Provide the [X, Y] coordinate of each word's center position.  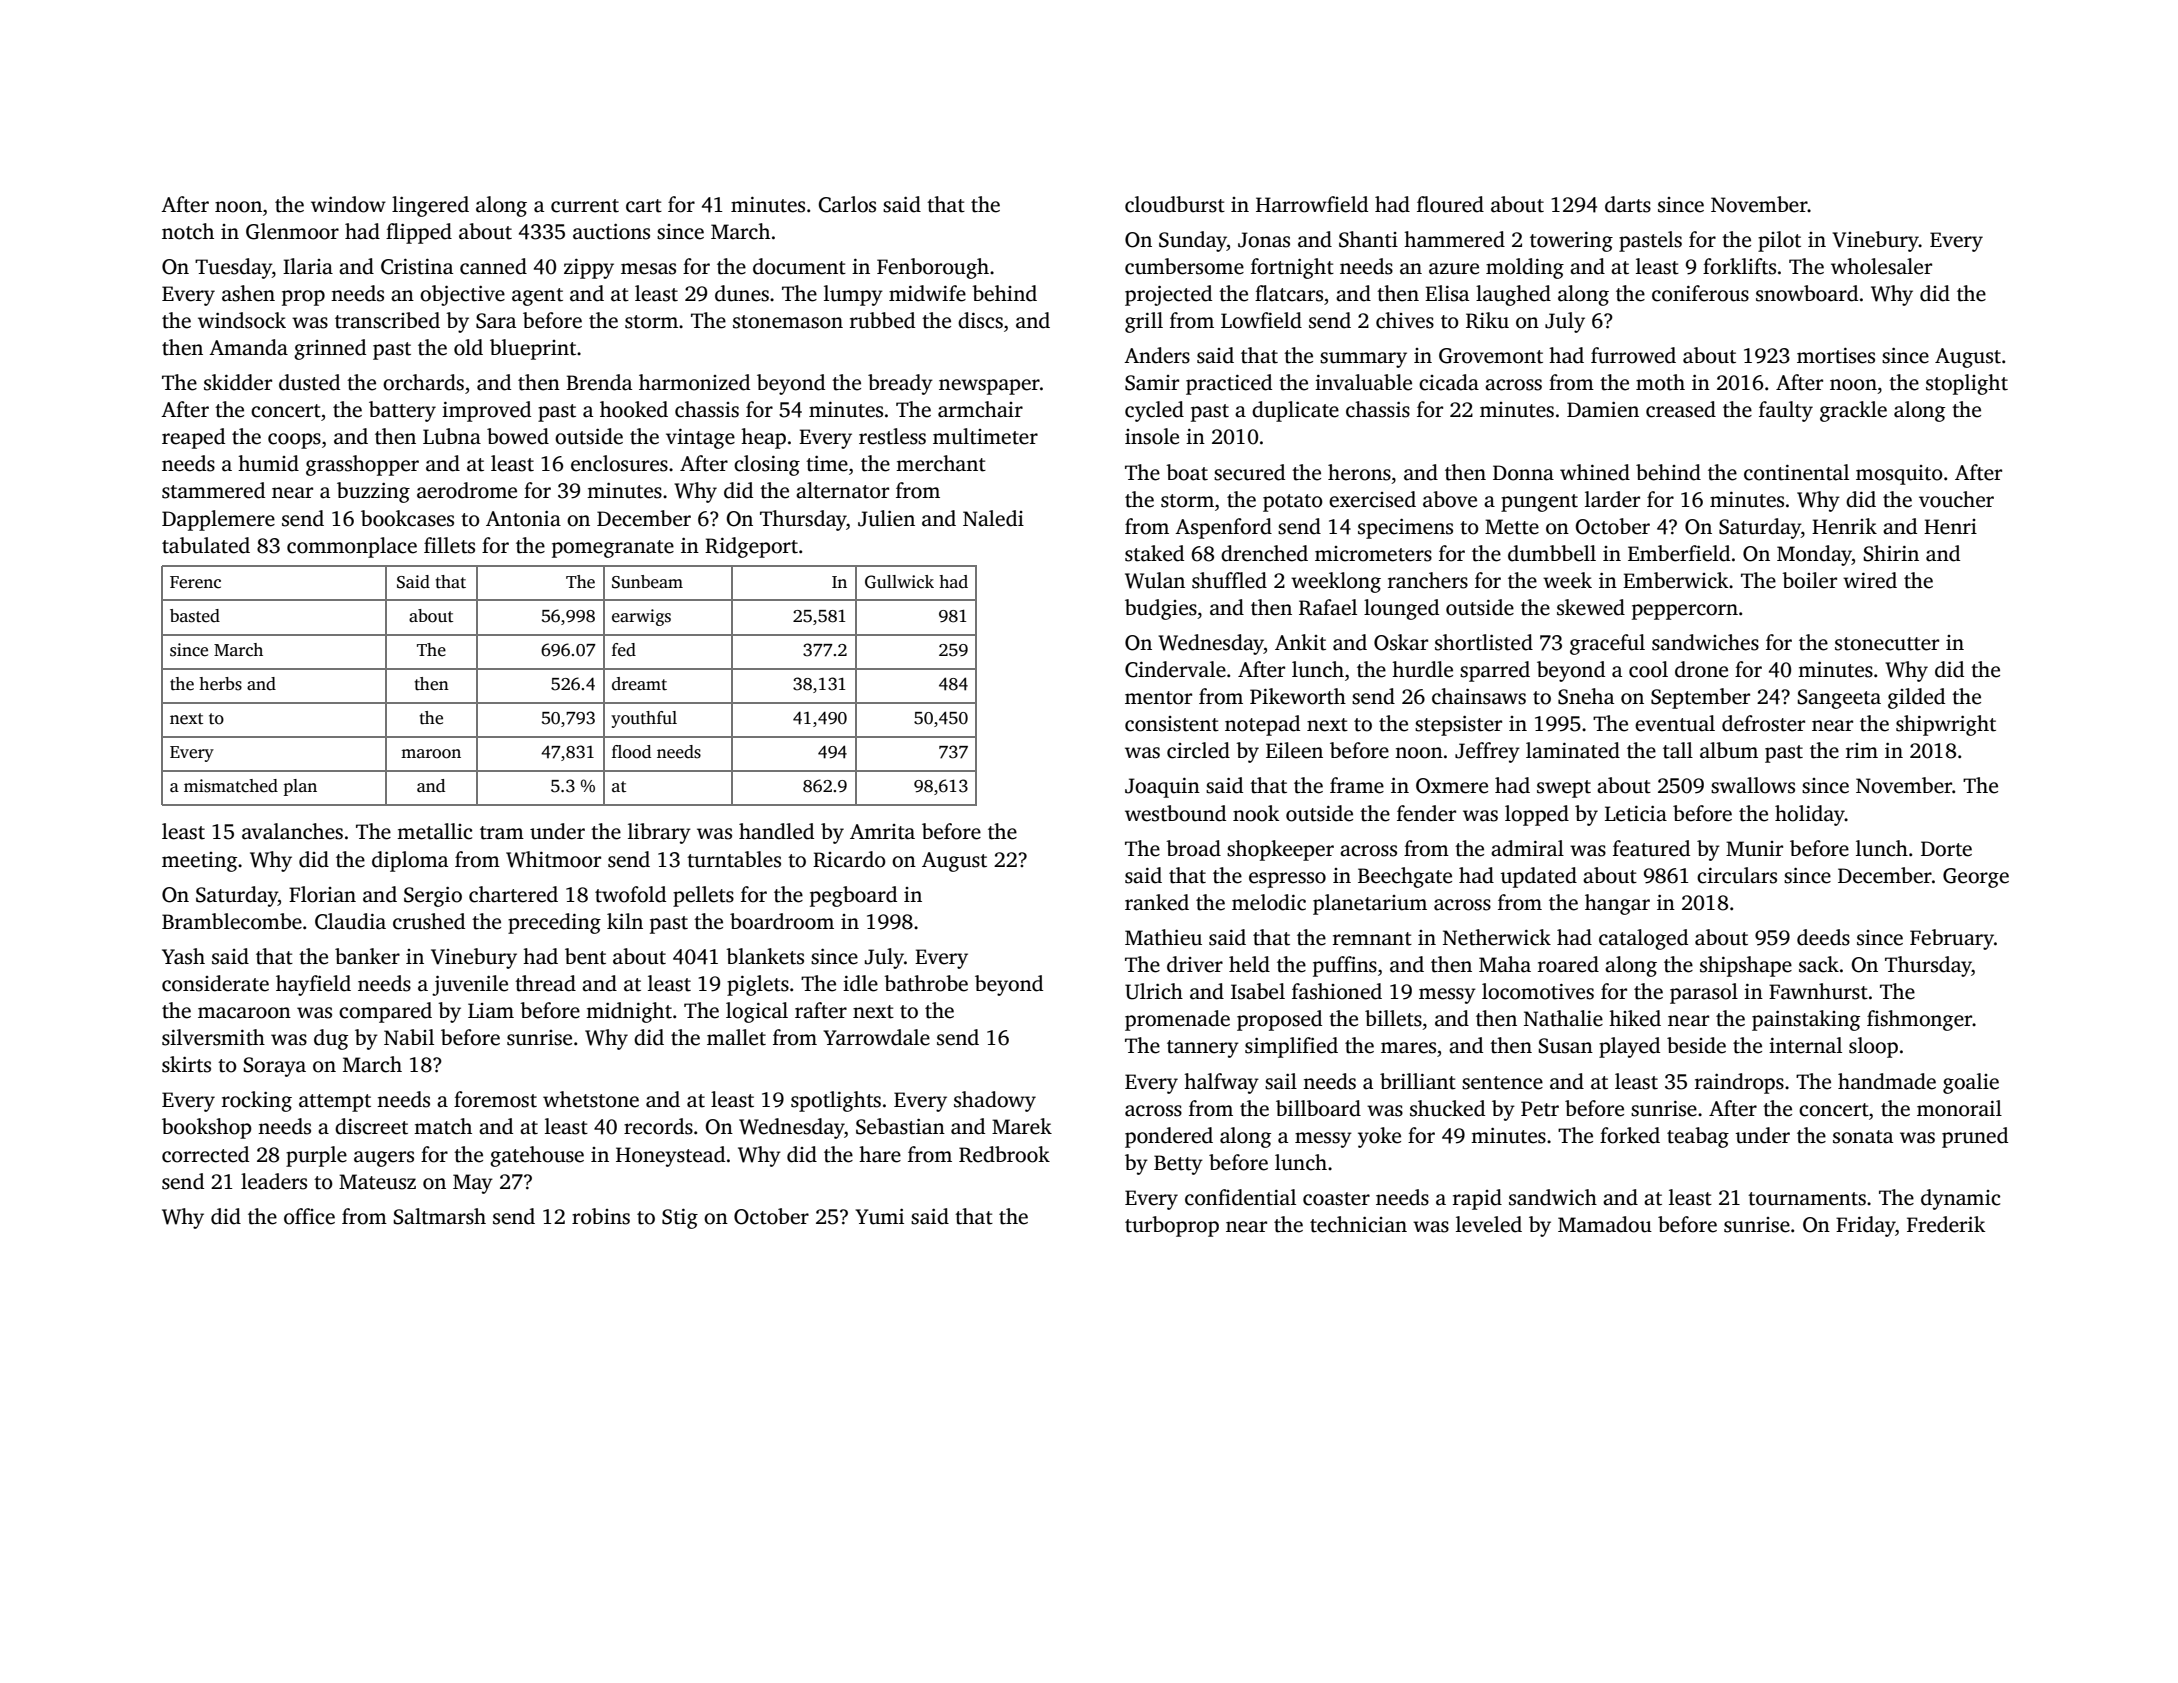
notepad [1262, 725]
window [348, 204]
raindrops [1739, 1083]
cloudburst [1175, 204]
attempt [335, 1103]
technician [1358, 1224]
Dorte [1946, 849]
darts [1628, 204]
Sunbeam [647, 582]
